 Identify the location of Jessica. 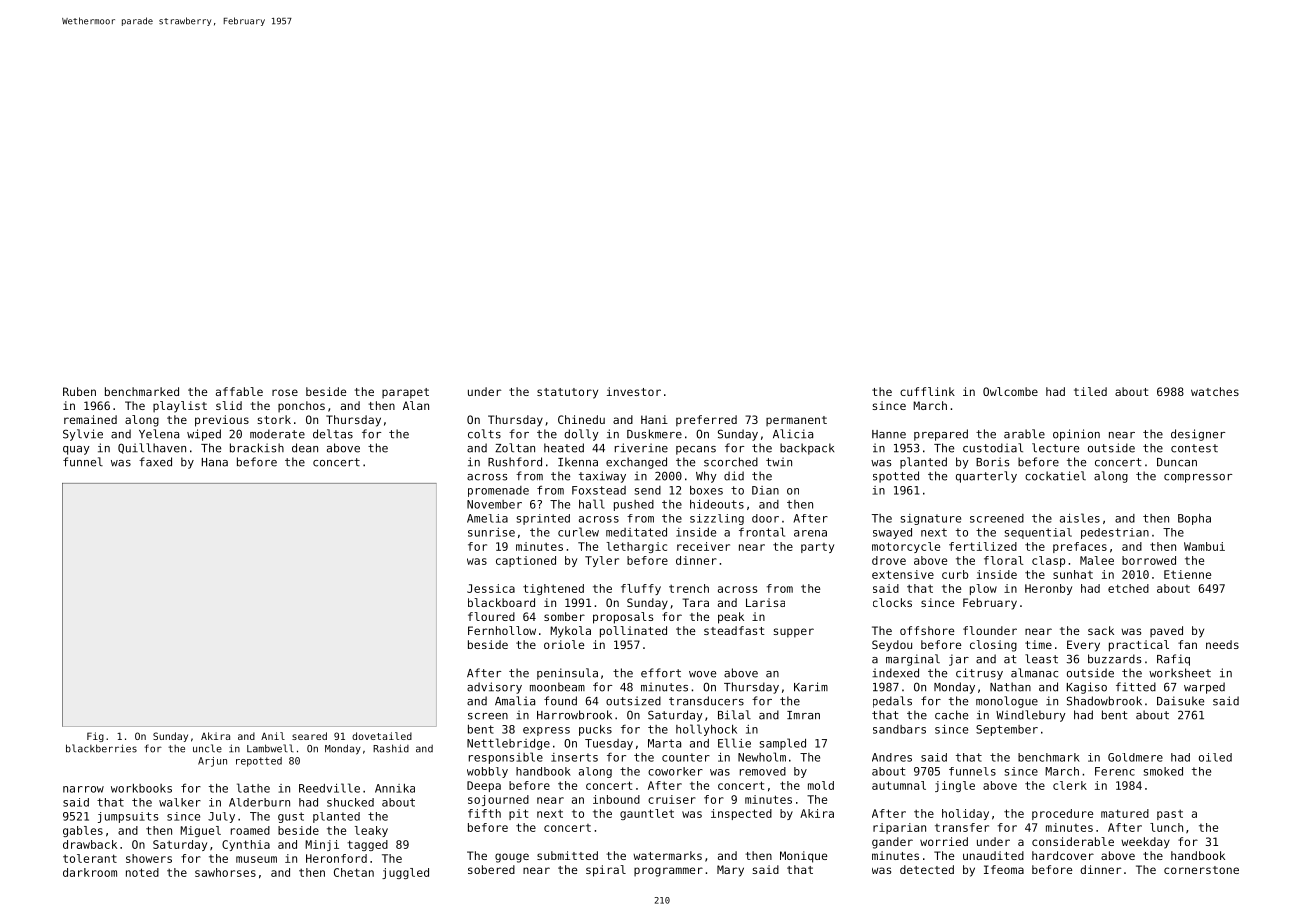
(491, 588).
